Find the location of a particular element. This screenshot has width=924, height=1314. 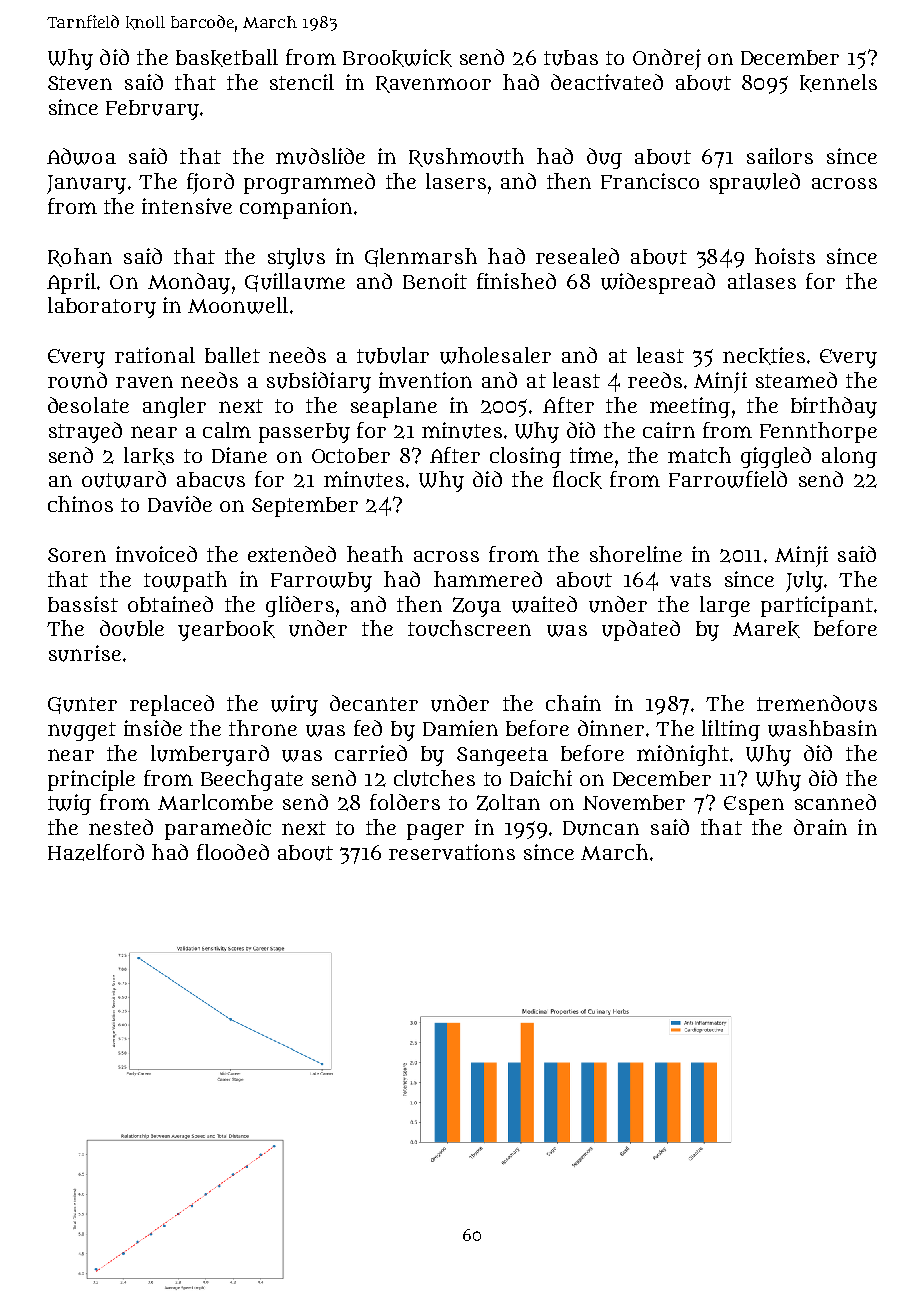

participant is located at coordinates (817, 606).
